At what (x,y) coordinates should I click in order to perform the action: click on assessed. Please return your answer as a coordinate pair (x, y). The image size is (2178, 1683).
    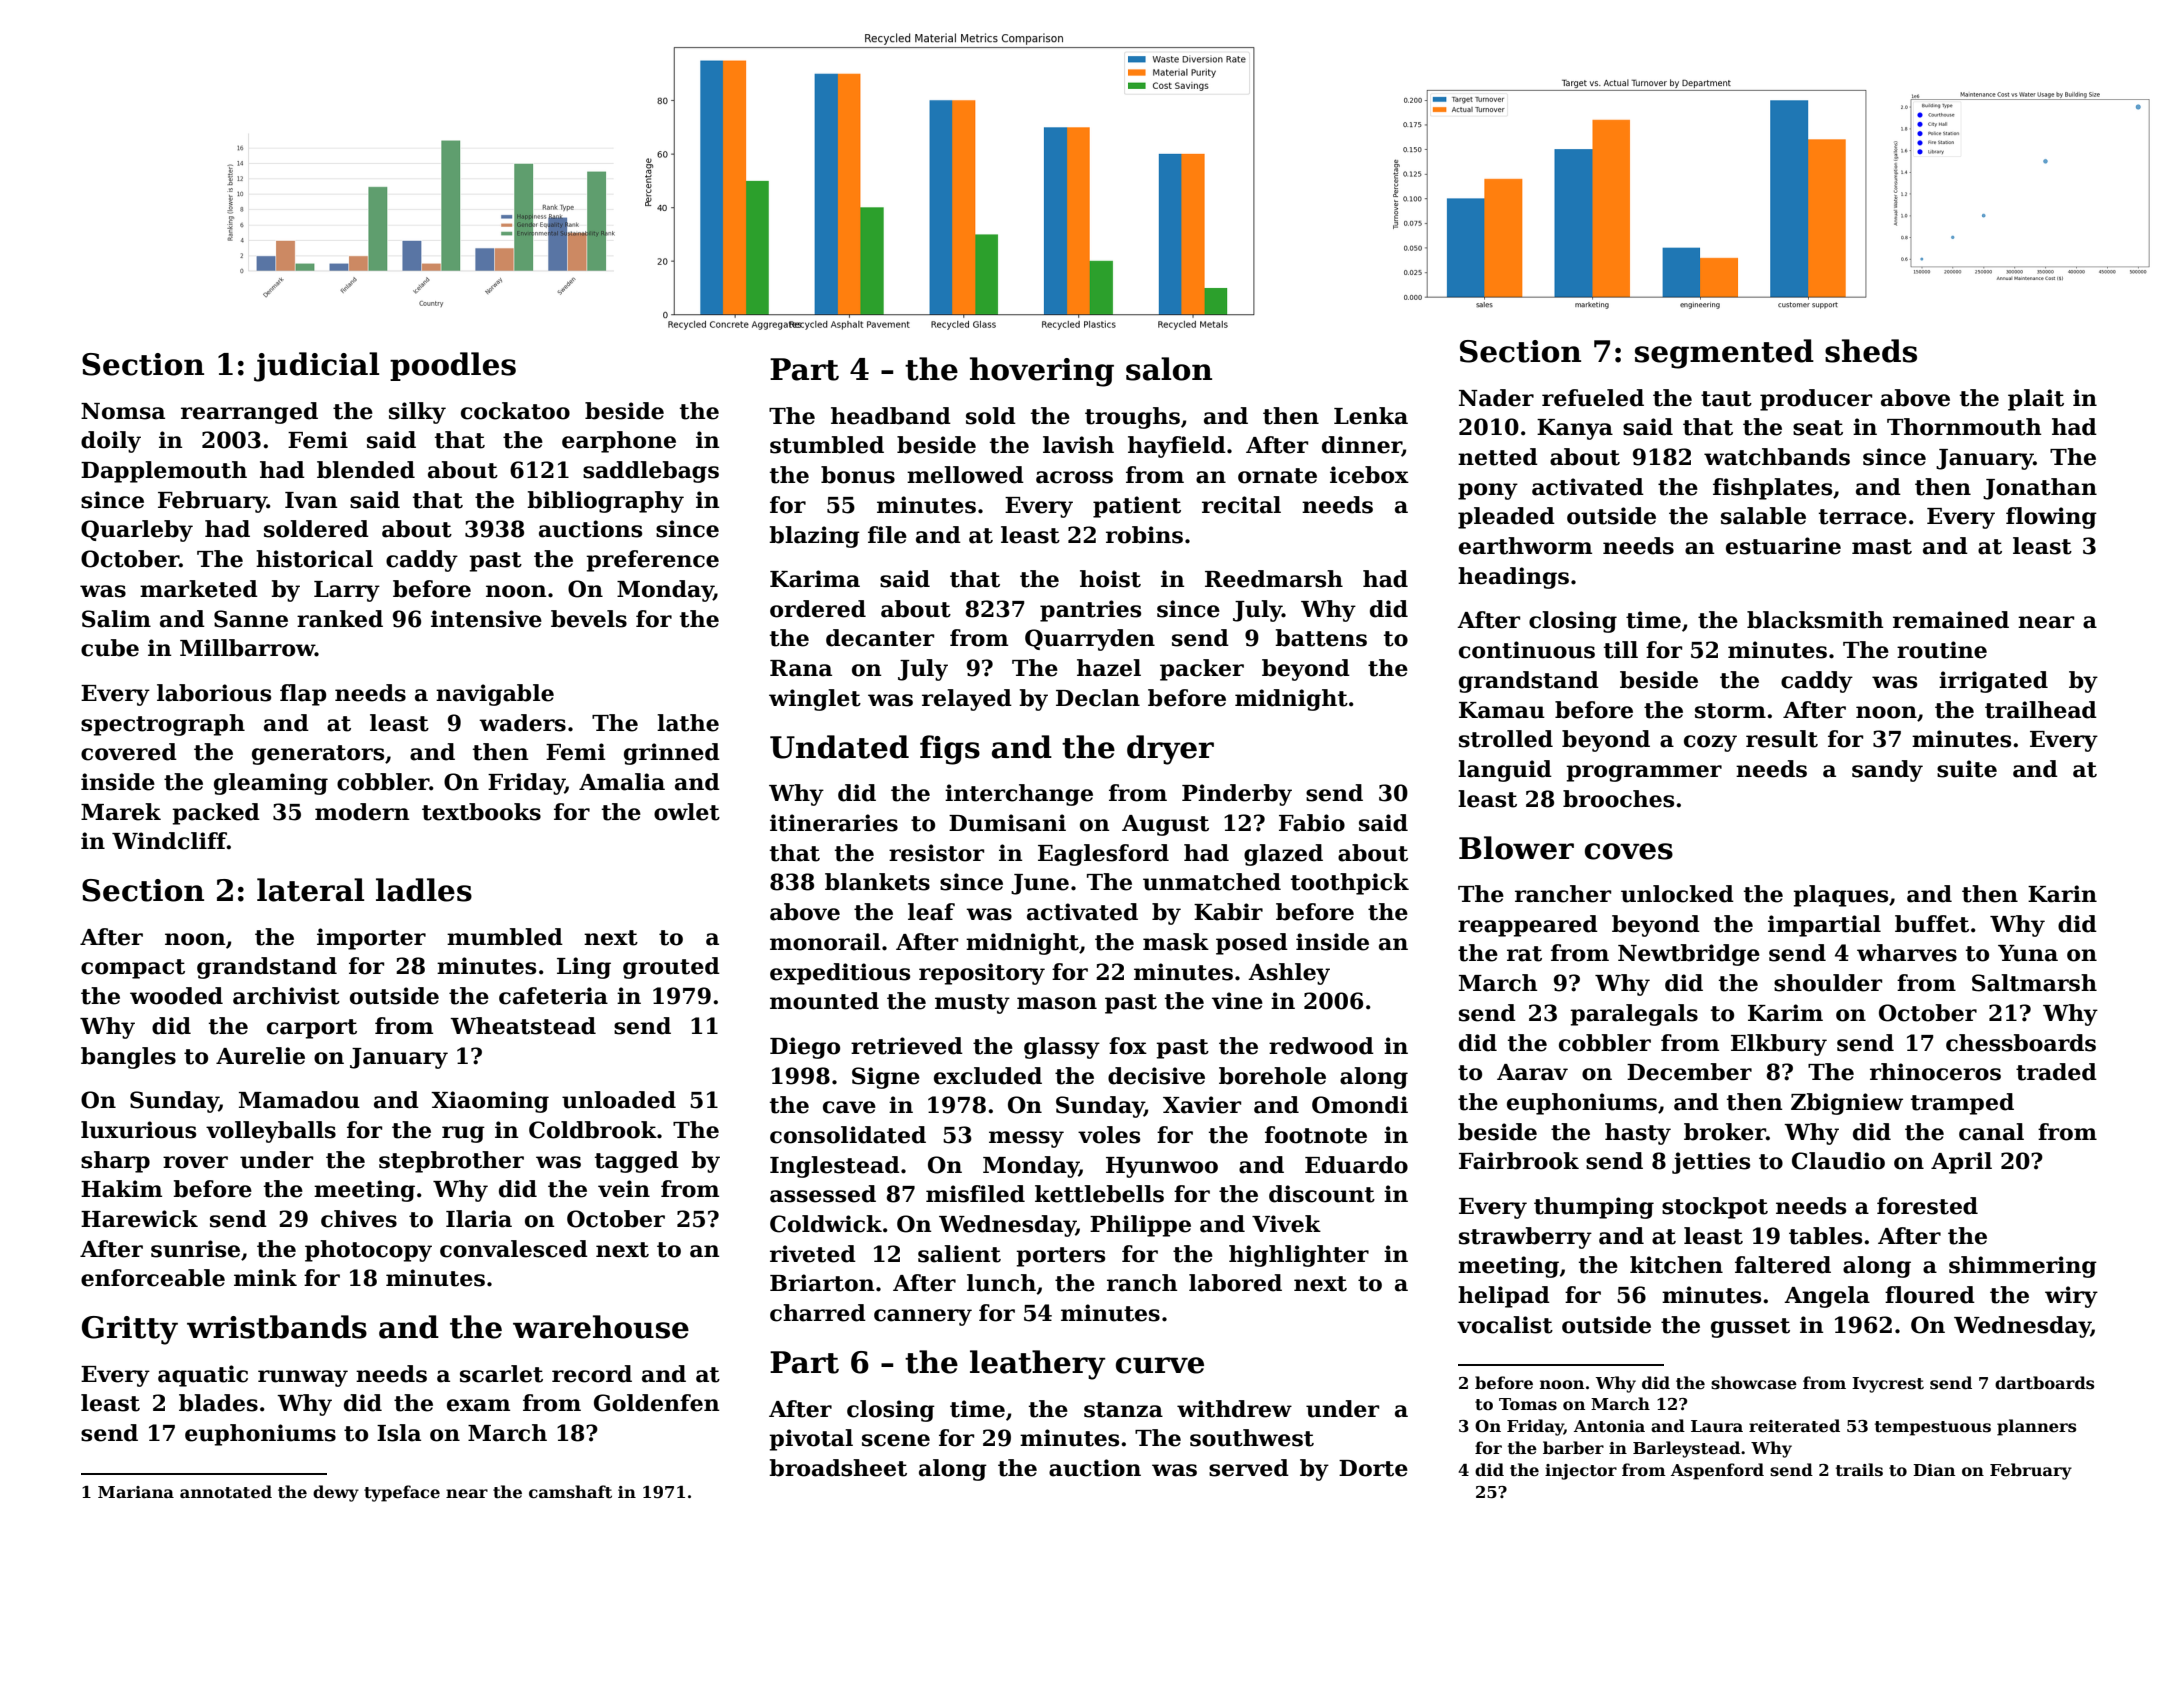
    Looking at the image, I should click on (823, 1194).
